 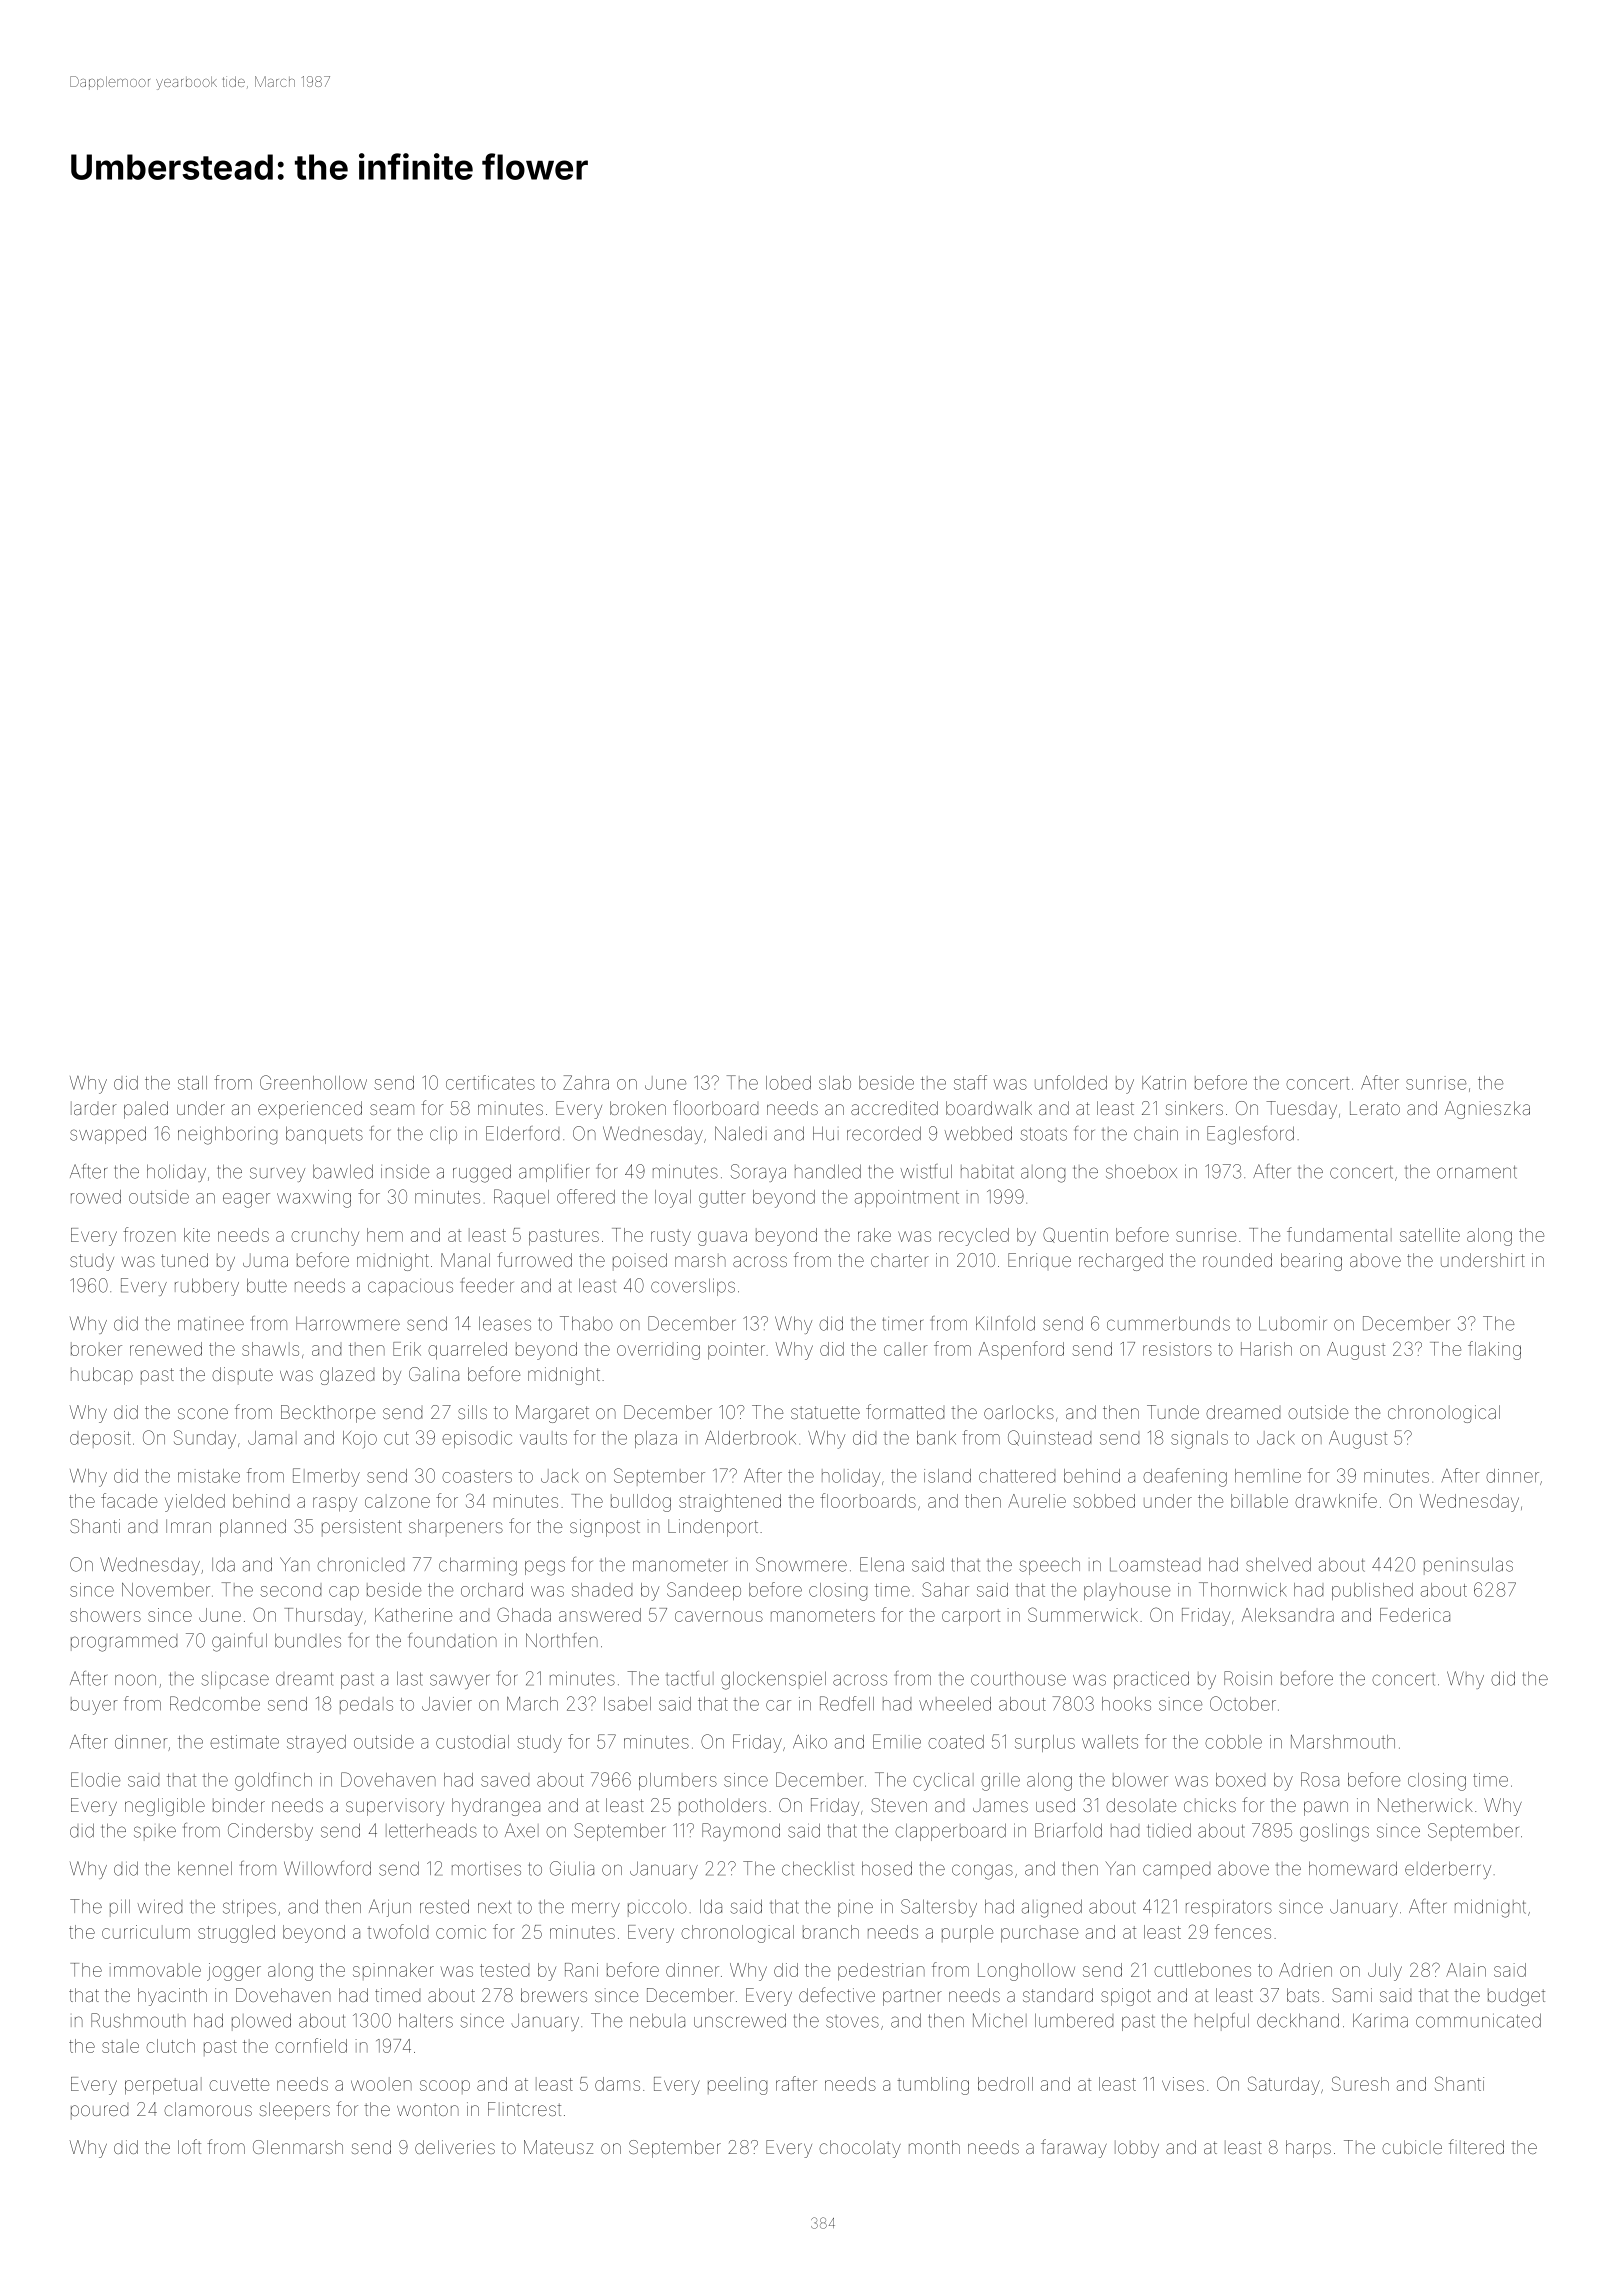 What do you see at coordinates (586, 1082) in the screenshot?
I see `Zahra` at bounding box center [586, 1082].
